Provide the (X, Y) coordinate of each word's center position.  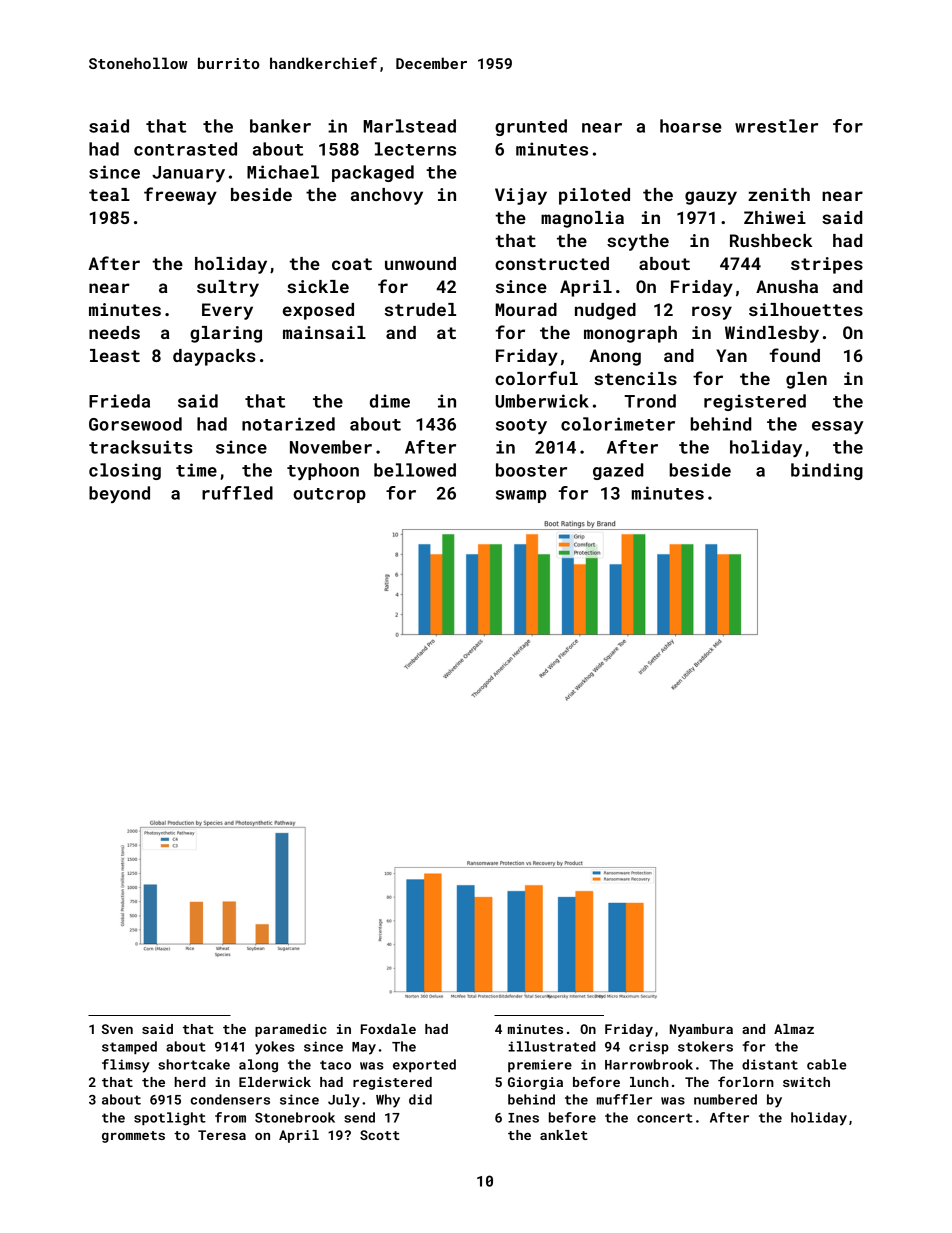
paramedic (291, 1030)
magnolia (582, 219)
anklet (564, 1135)
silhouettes (806, 309)
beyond (119, 494)
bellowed (415, 470)
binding (827, 471)
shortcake (194, 1064)
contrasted (185, 149)
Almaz (794, 1029)
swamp (521, 496)
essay (838, 427)
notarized (288, 424)
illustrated (552, 1046)
